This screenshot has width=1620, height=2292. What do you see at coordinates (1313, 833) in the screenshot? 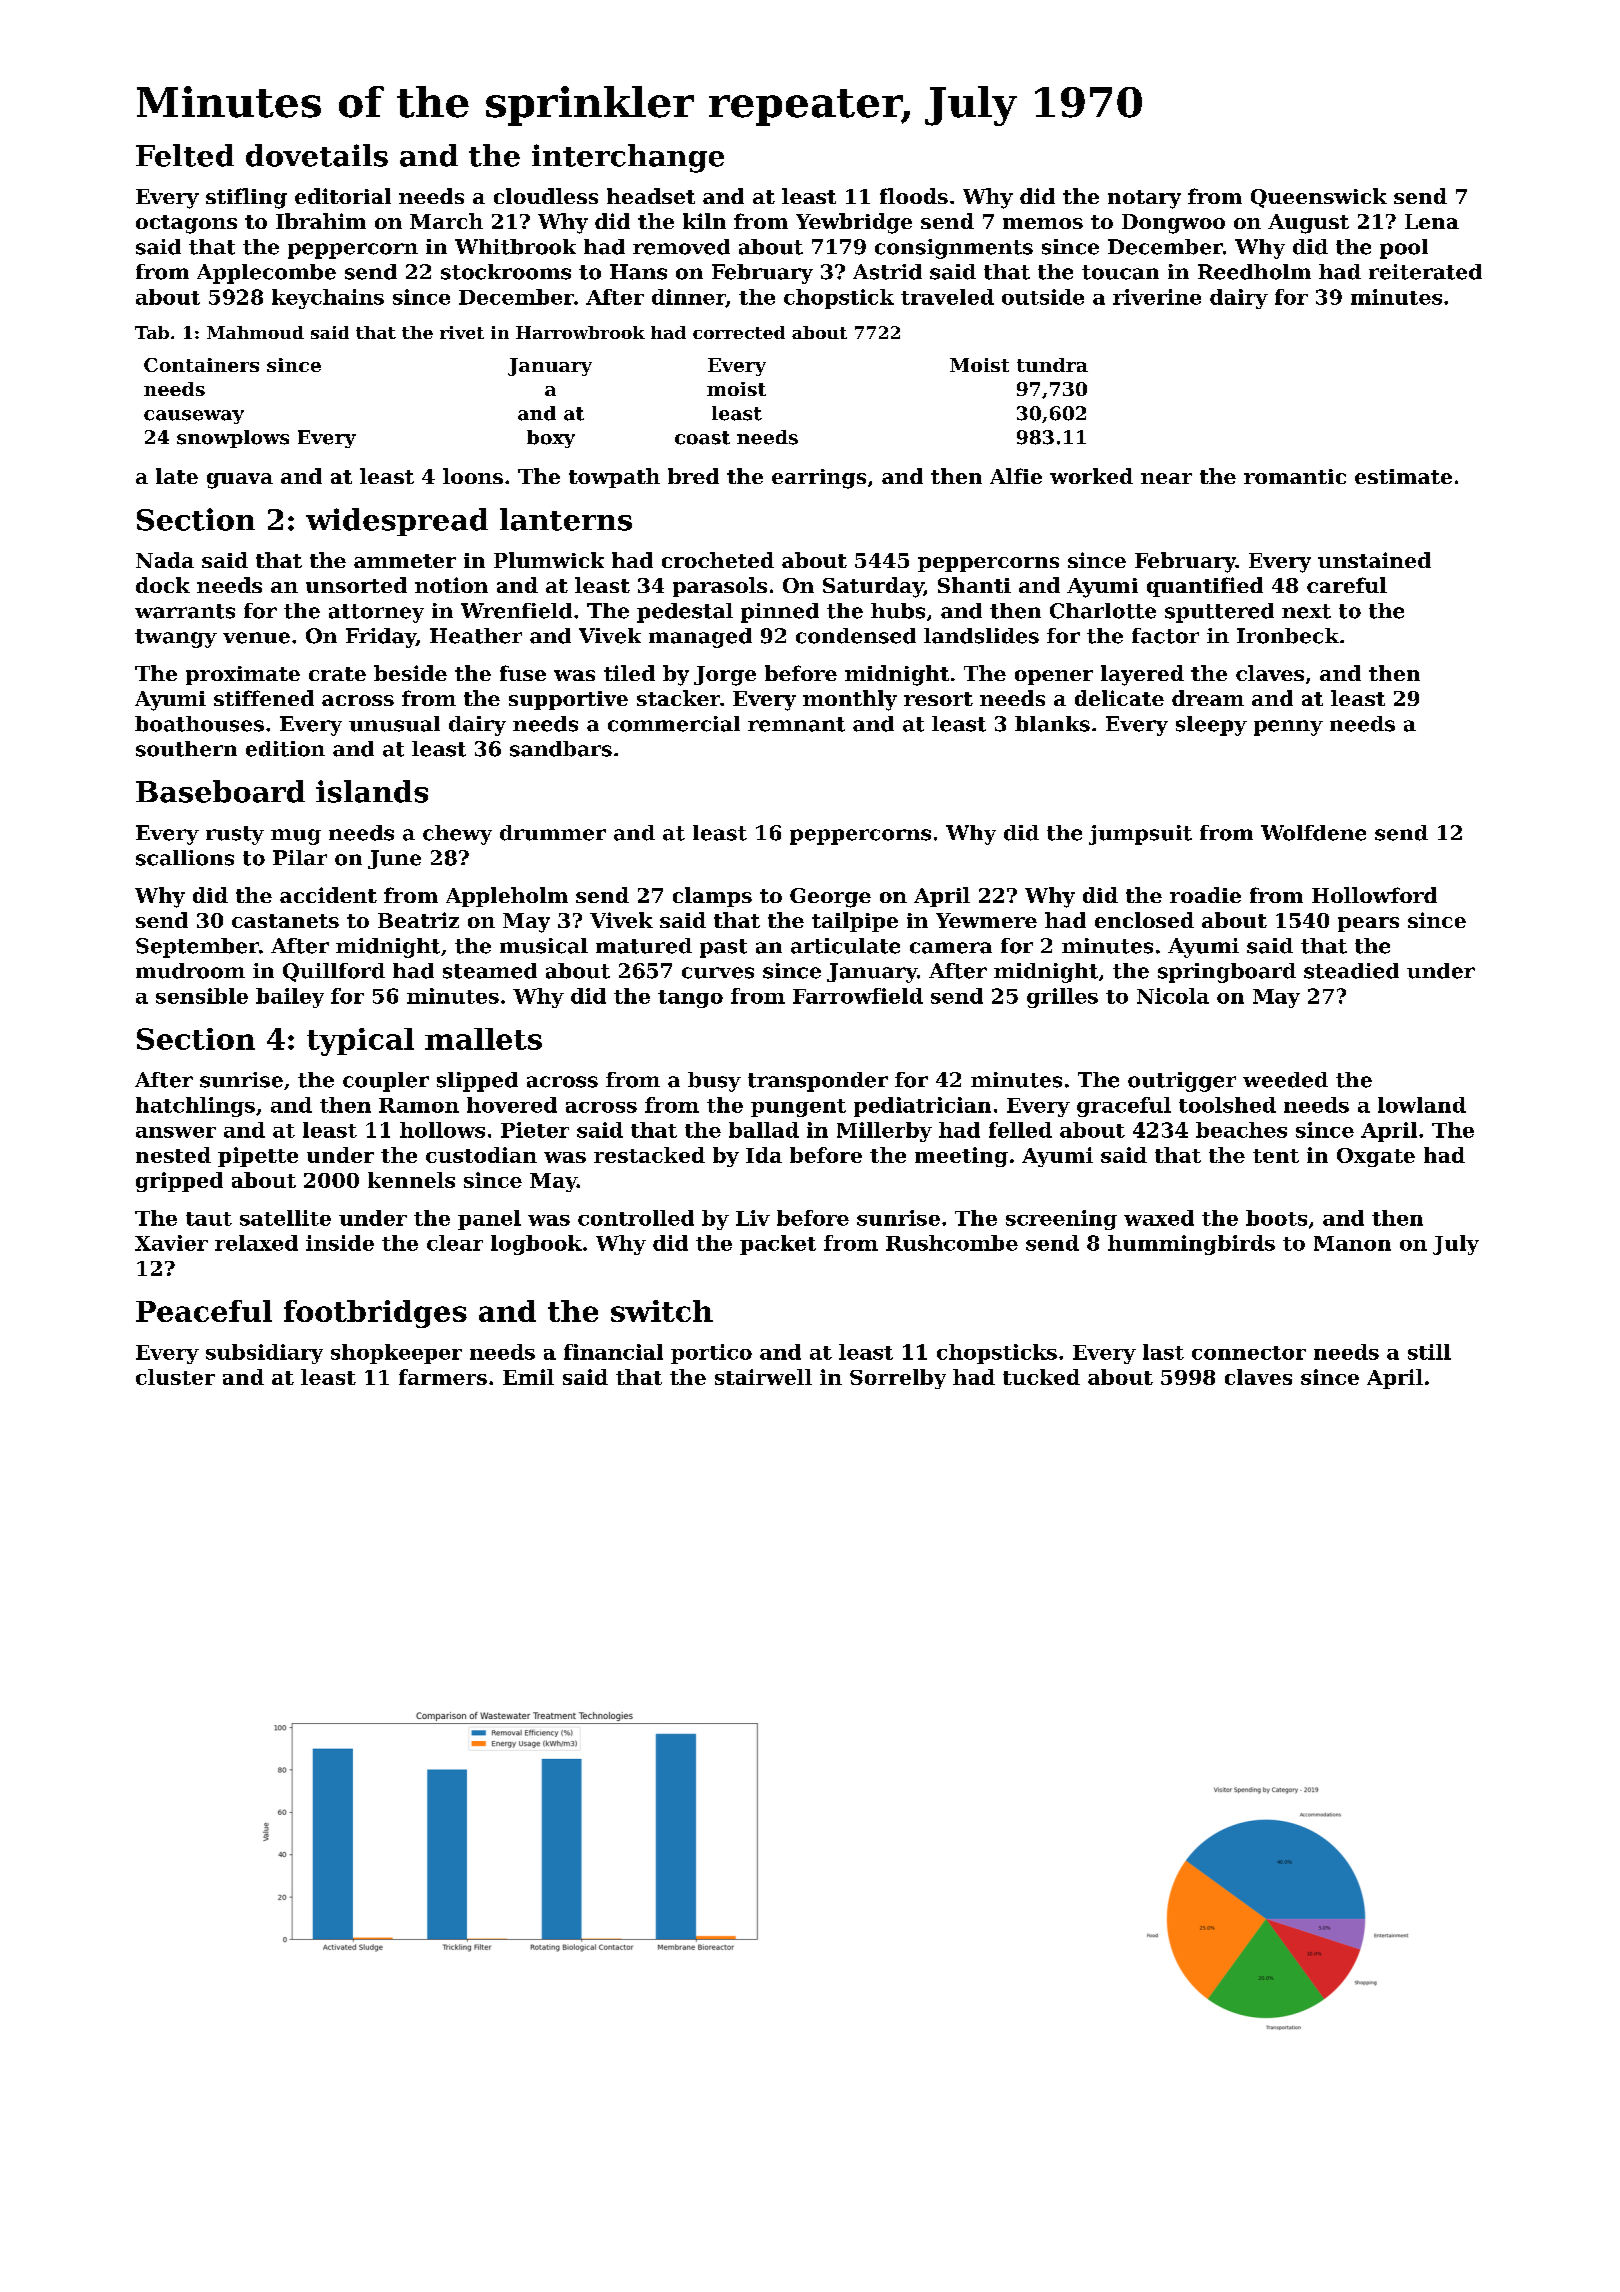
I see `Wolfdene` at bounding box center [1313, 833].
